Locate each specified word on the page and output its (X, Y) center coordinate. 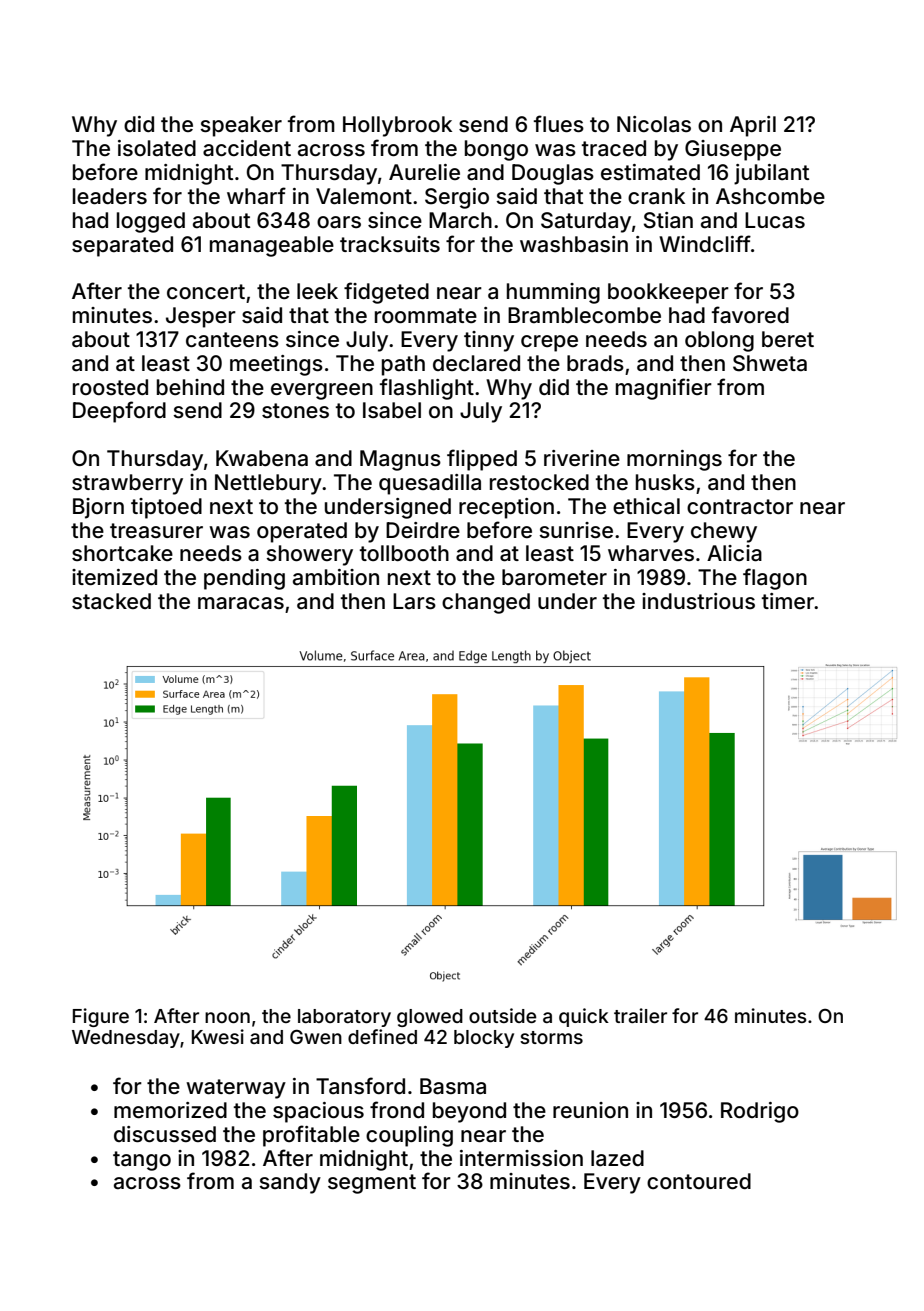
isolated (157, 148)
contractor (740, 507)
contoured (699, 1181)
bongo (496, 150)
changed (486, 603)
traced (614, 148)
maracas (241, 603)
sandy (290, 1183)
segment (372, 1184)
